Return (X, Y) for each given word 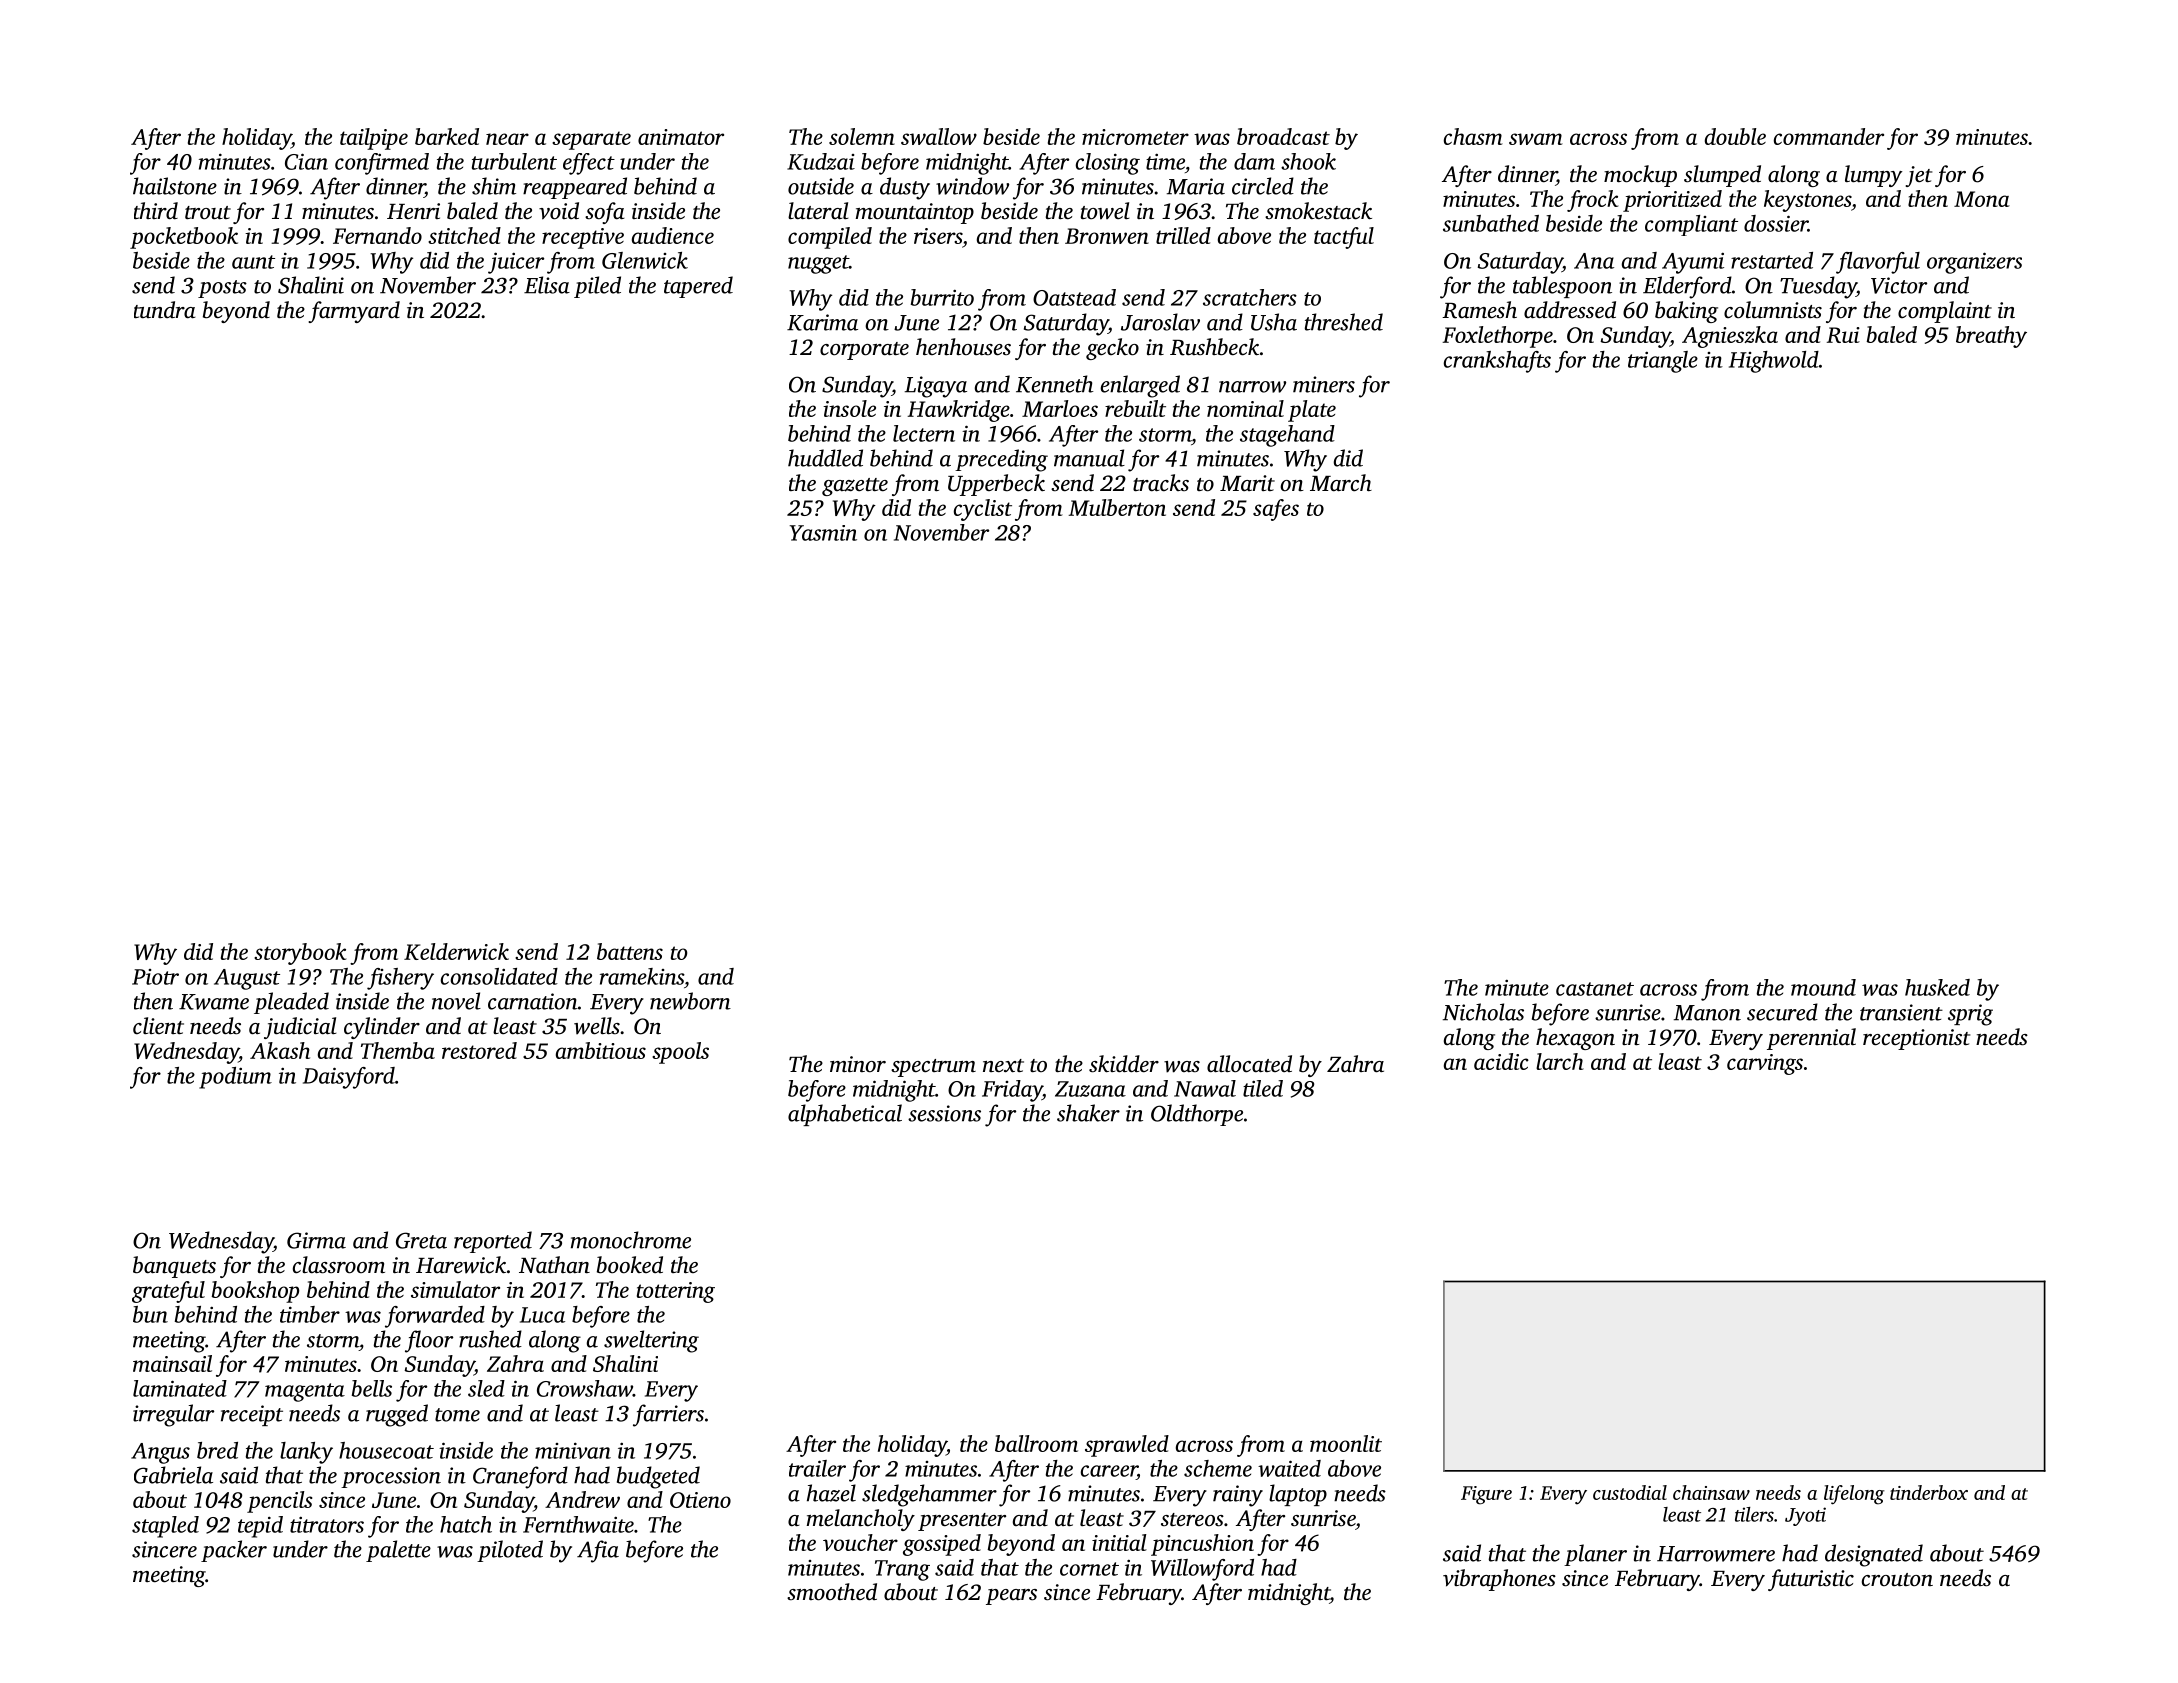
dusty (905, 188)
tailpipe (374, 139)
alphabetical (845, 1115)
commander (1829, 136)
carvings (1765, 1064)
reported (493, 1242)
